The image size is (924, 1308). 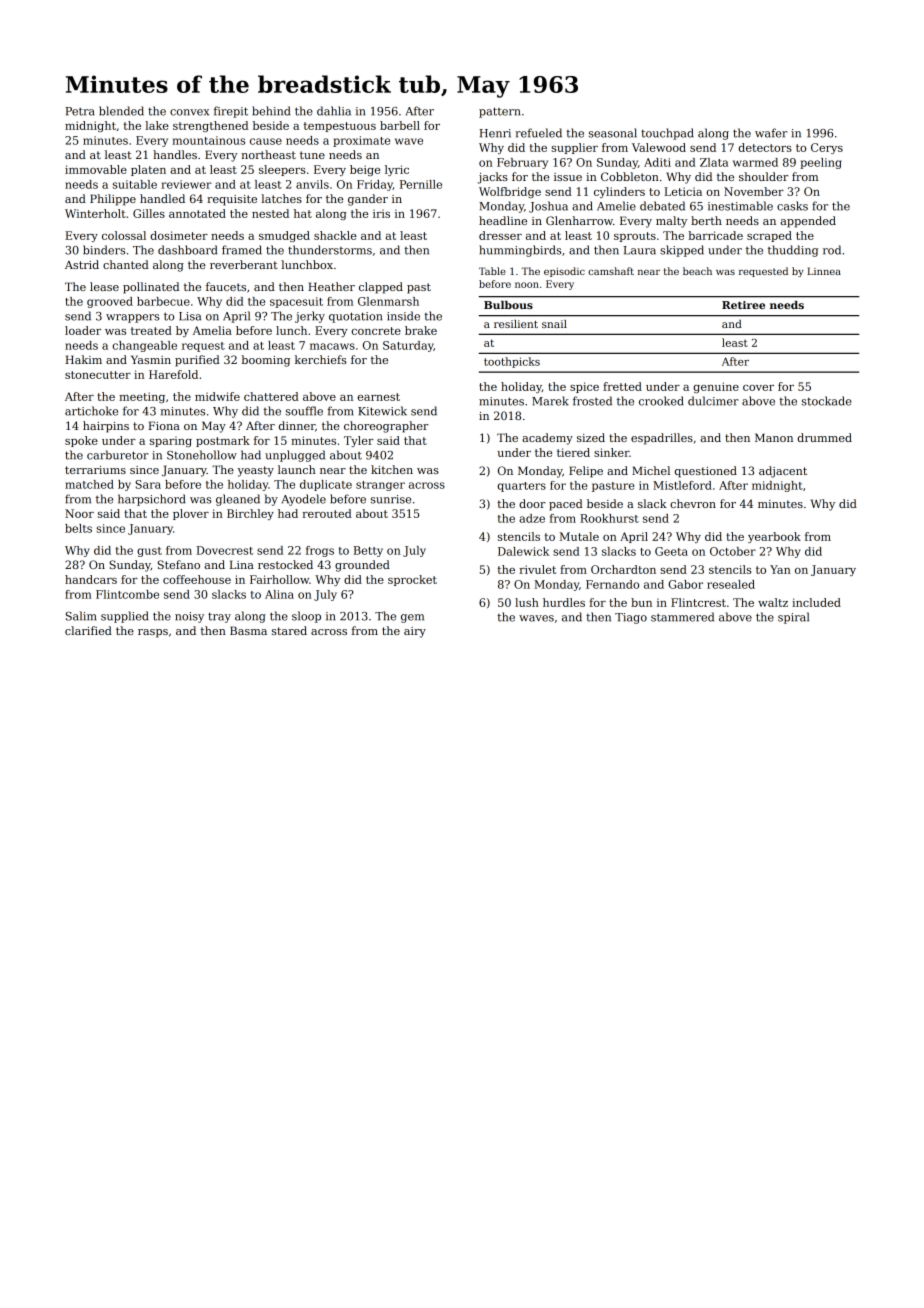 What do you see at coordinates (780, 569) in the screenshot?
I see `Yan` at bounding box center [780, 569].
